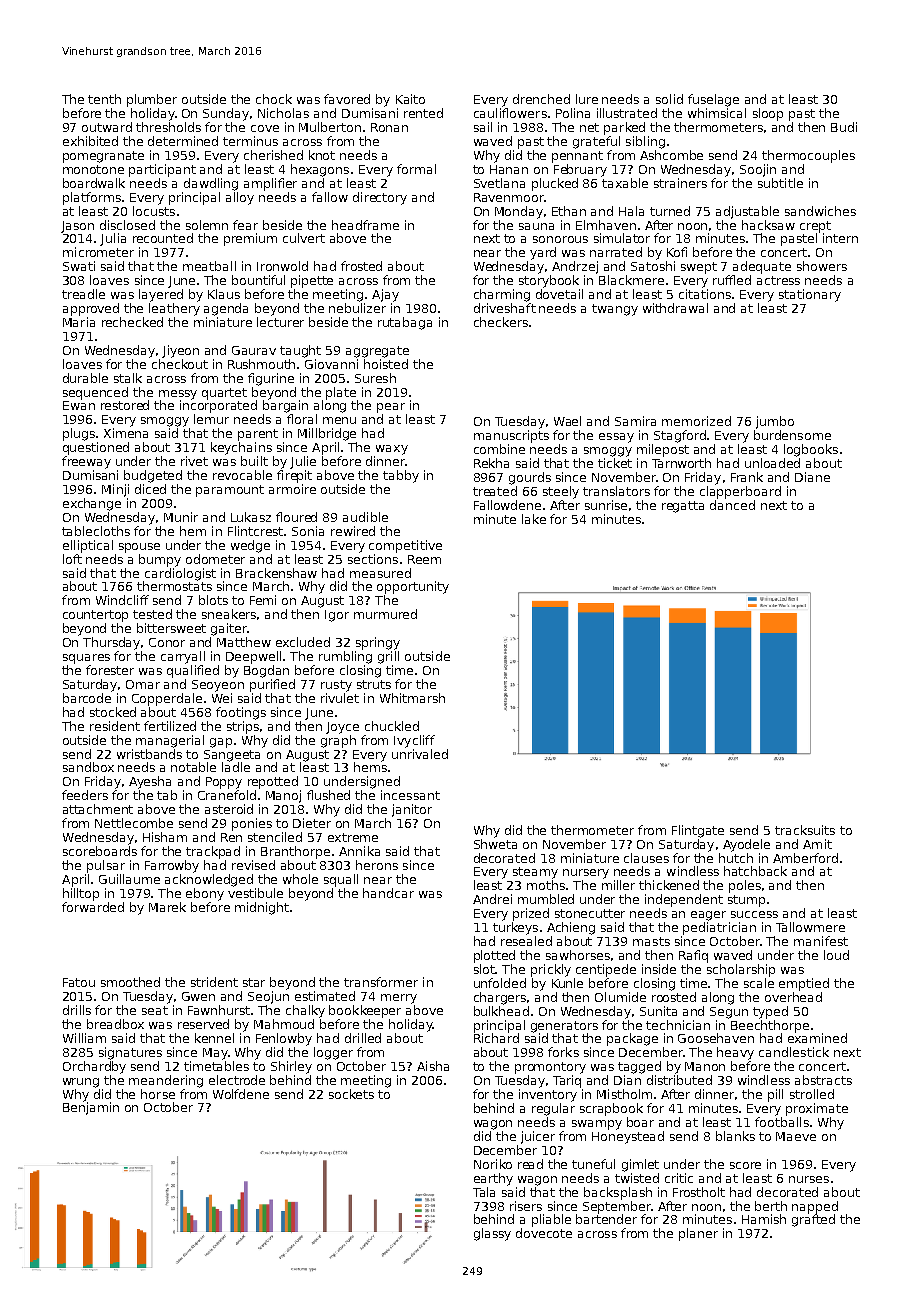  Describe the element at coordinates (509, 197) in the page. I see `Ravenmoor` at that location.
